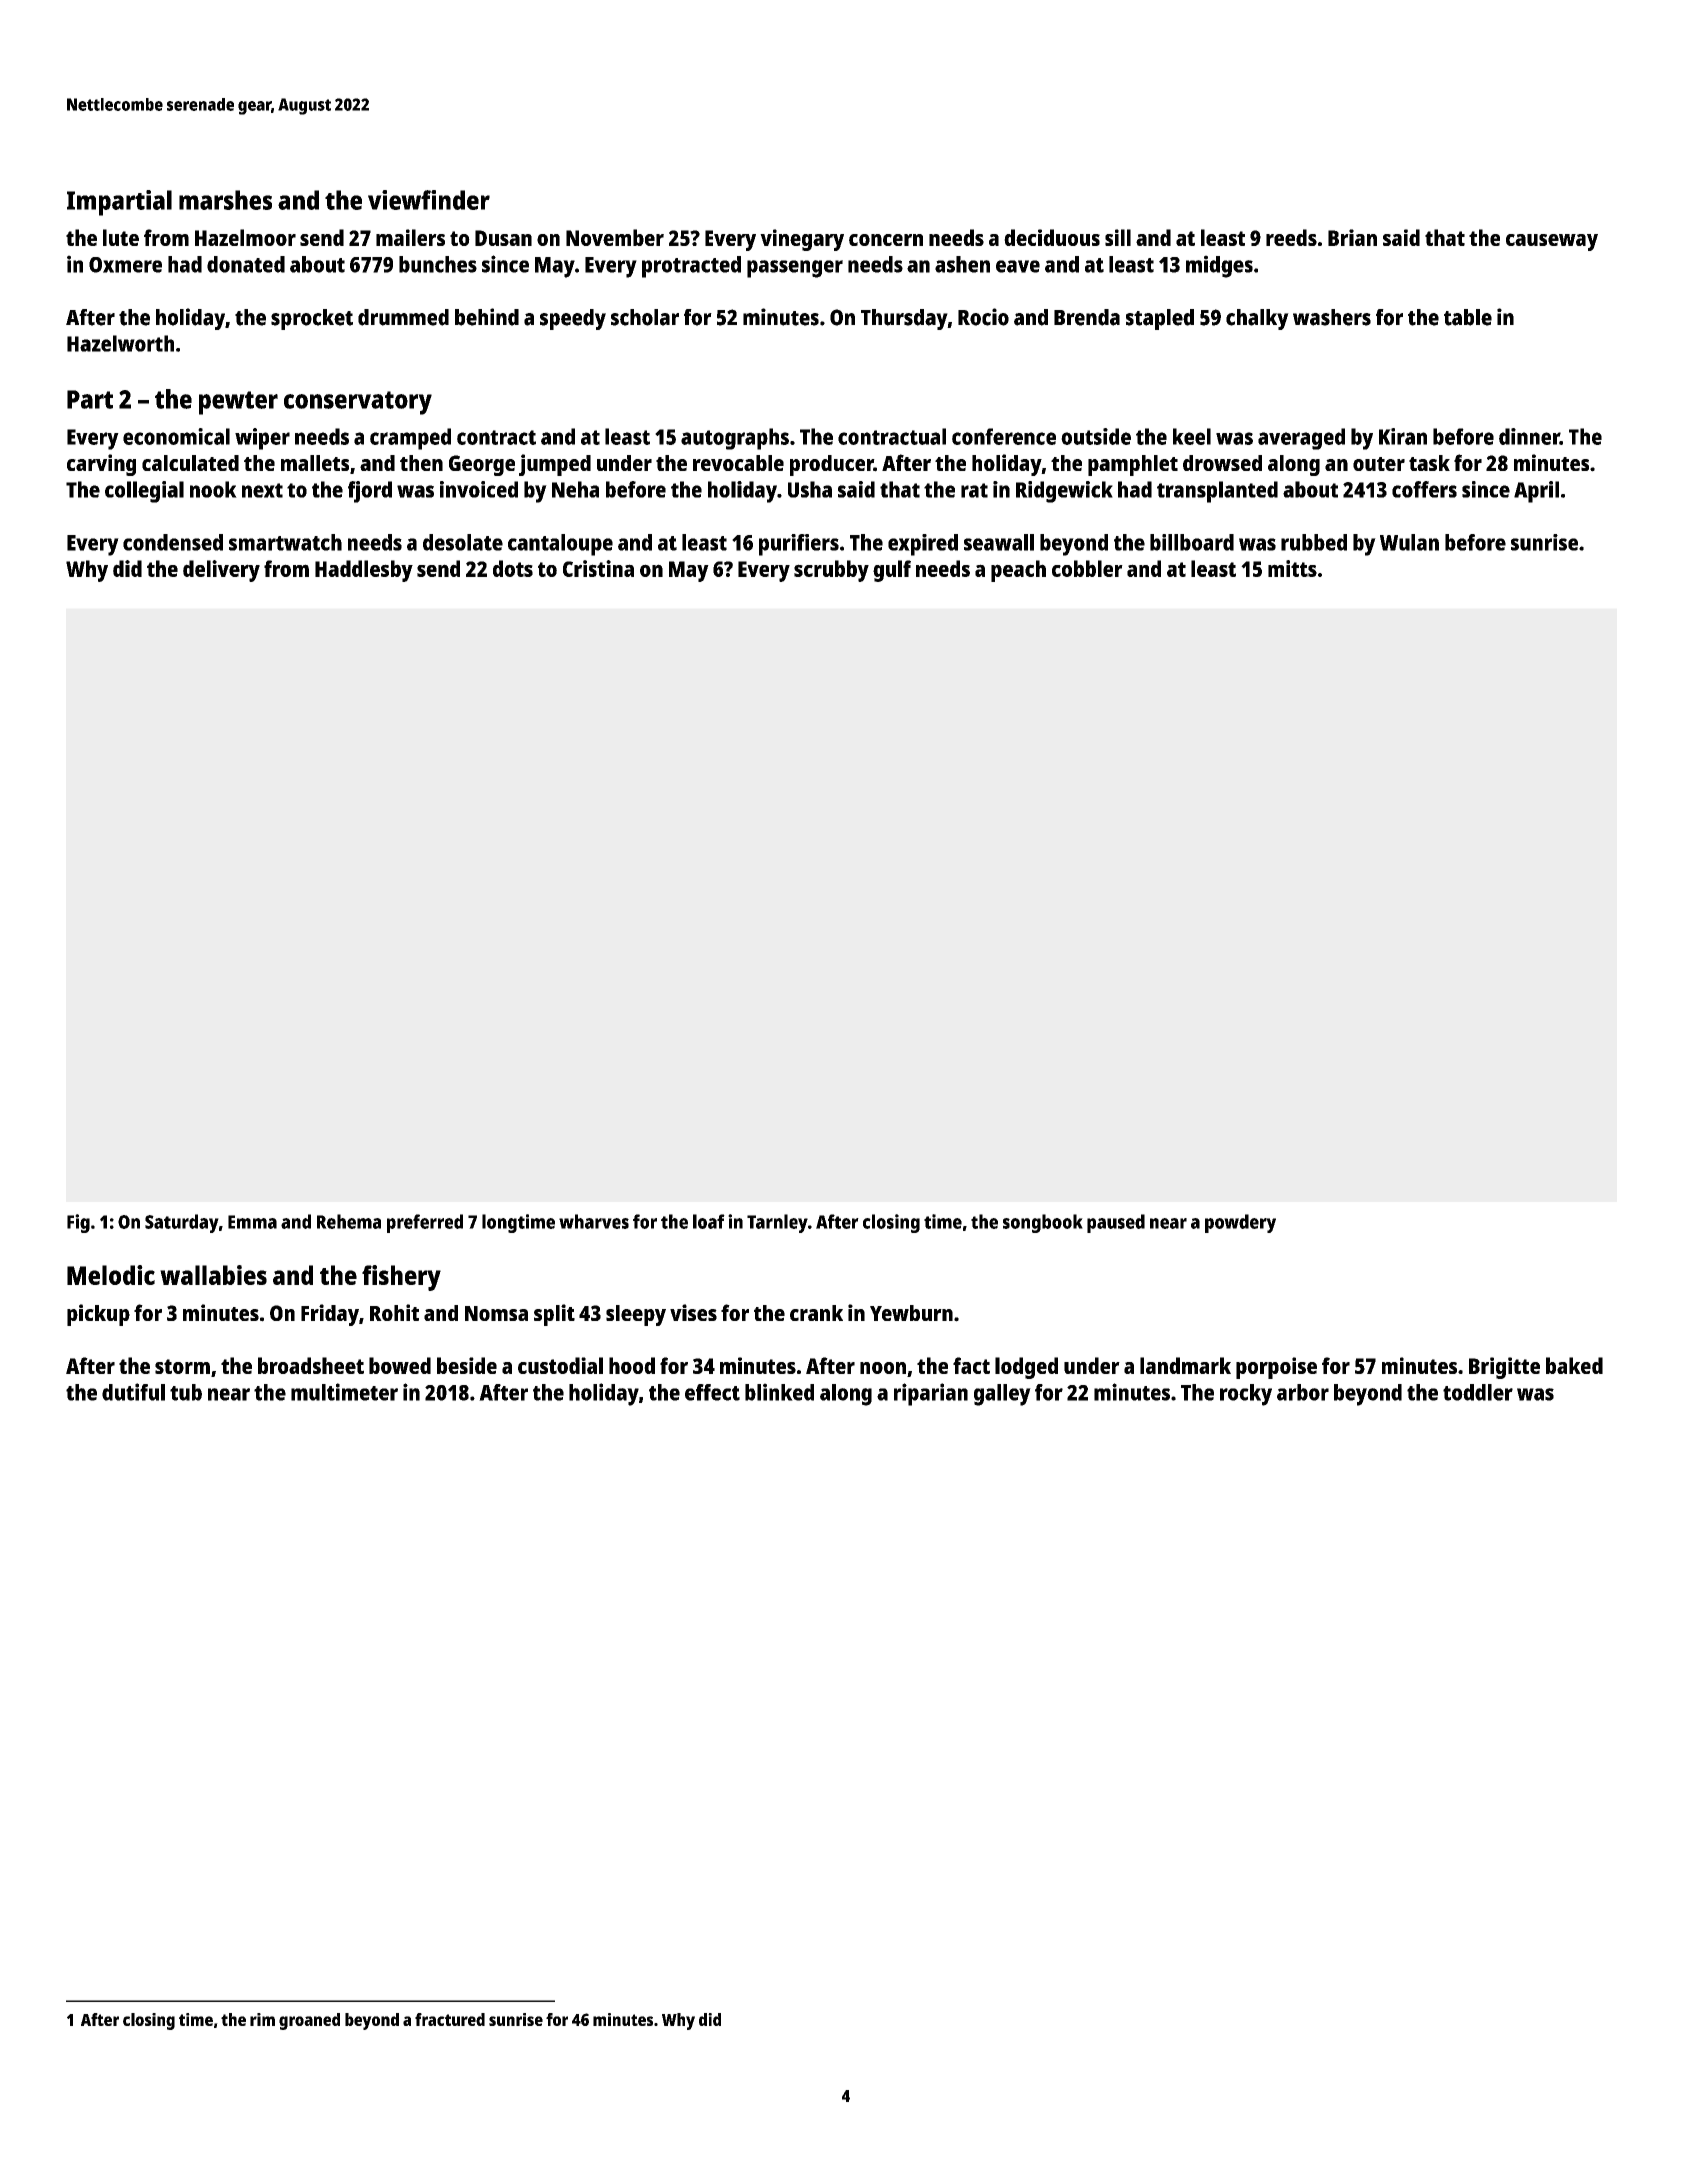 The width and height of the screenshot is (1683, 2178). Describe the element at coordinates (78, 1223) in the screenshot. I see `Fig` at that location.
